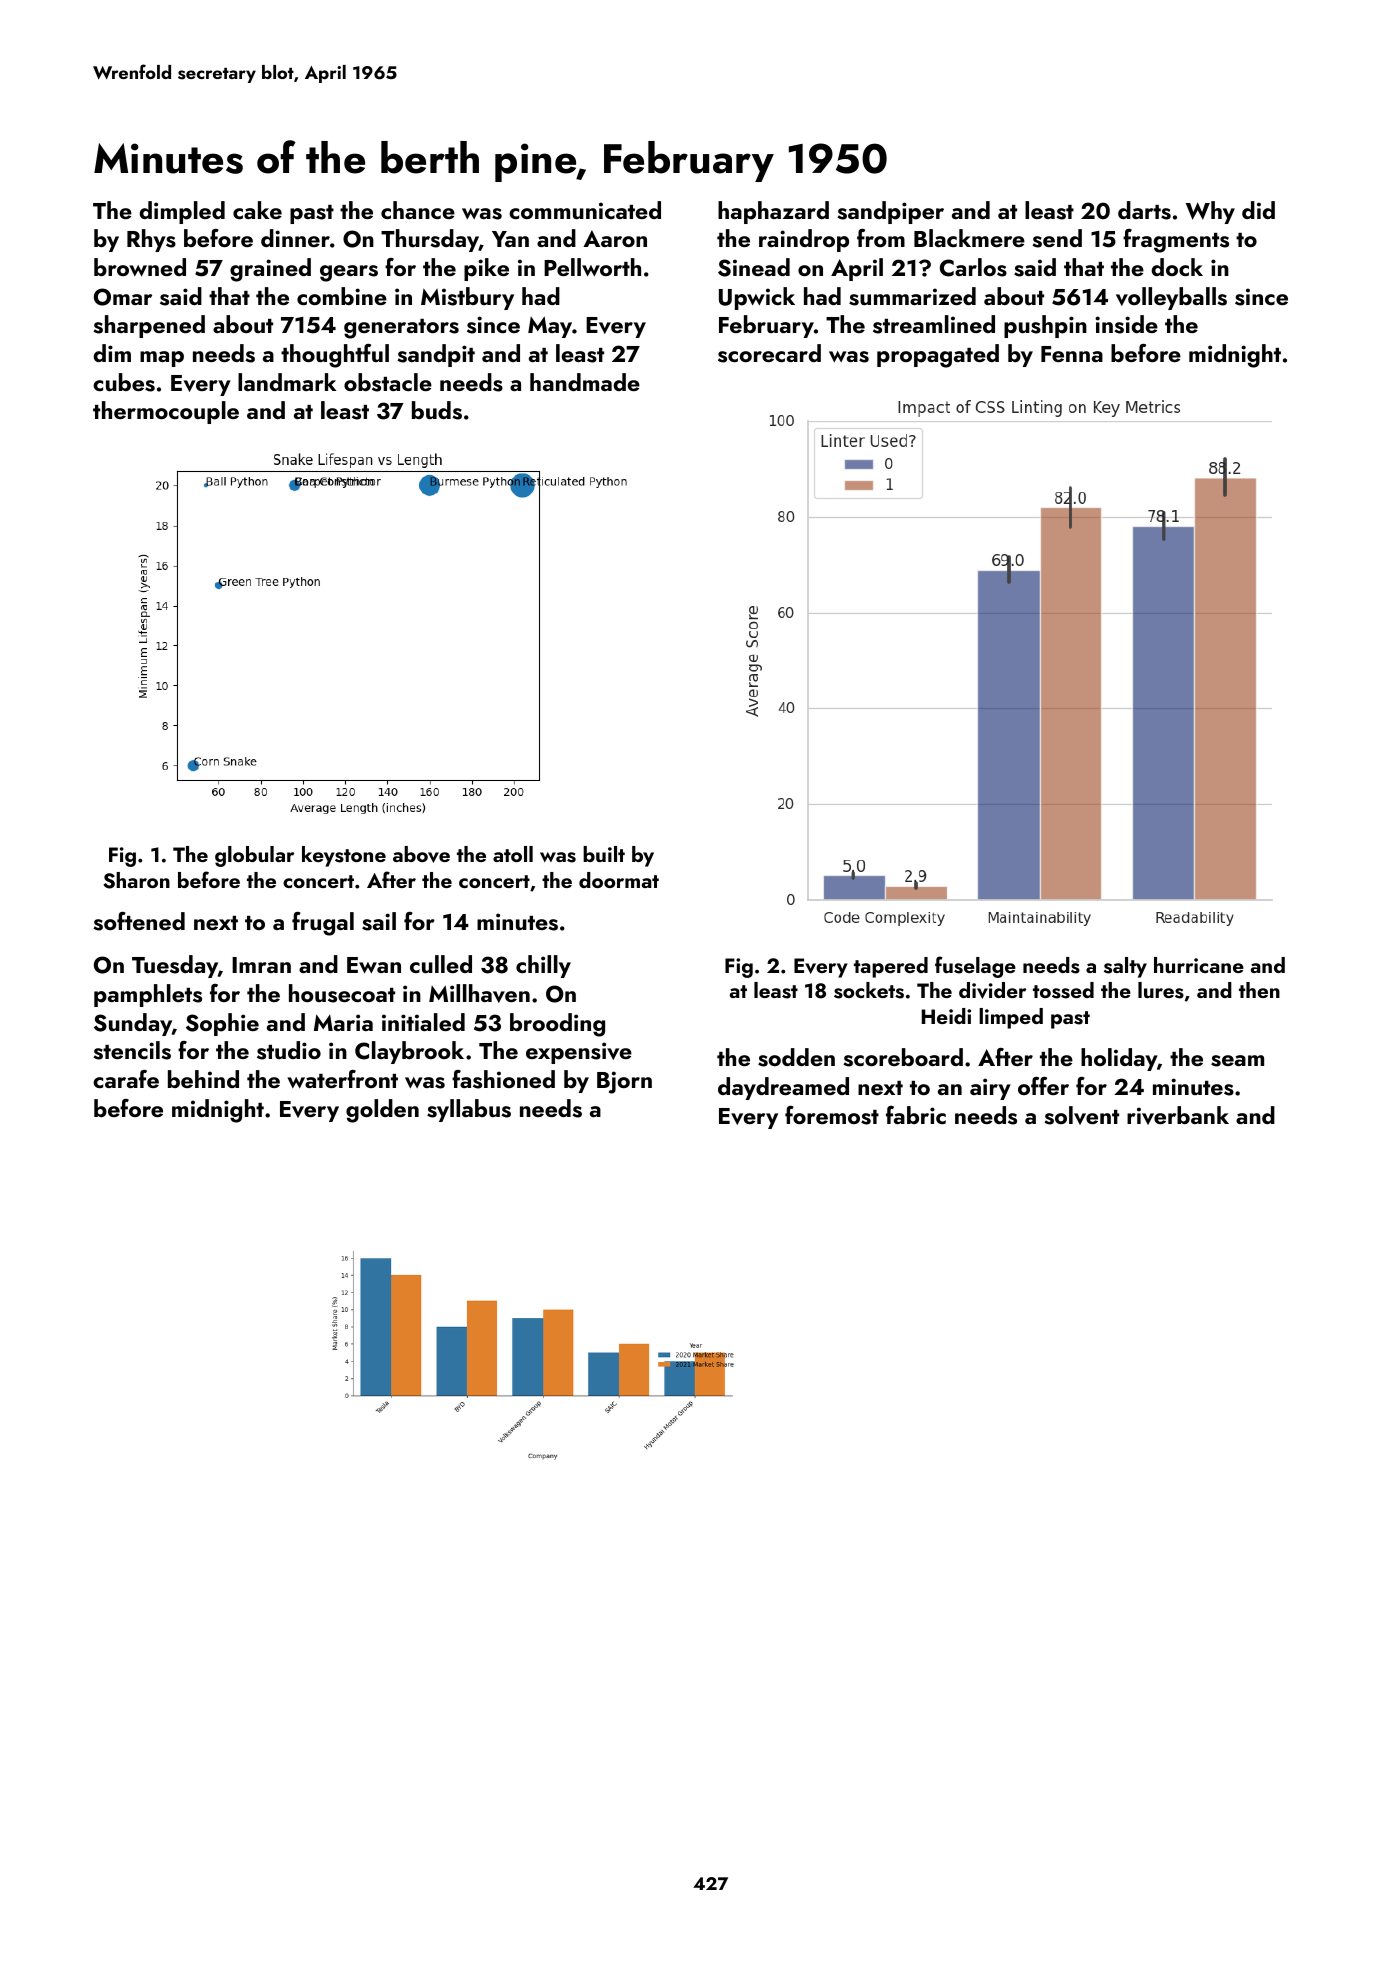 Image resolution: width=1386 pixels, height=1969 pixels. I want to click on globular, so click(254, 856).
